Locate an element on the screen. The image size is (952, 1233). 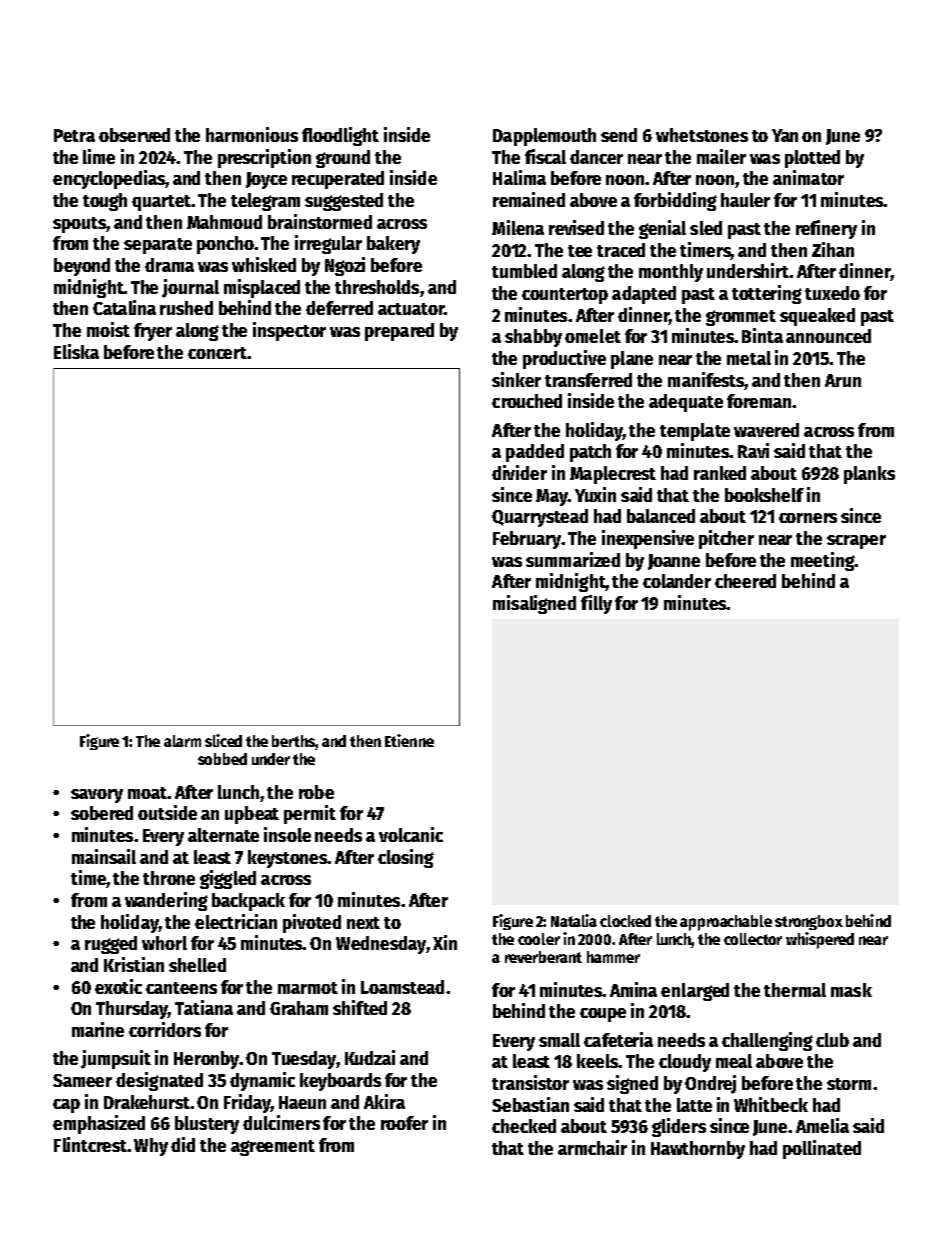
Eliska is located at coordinates (76, 351).
